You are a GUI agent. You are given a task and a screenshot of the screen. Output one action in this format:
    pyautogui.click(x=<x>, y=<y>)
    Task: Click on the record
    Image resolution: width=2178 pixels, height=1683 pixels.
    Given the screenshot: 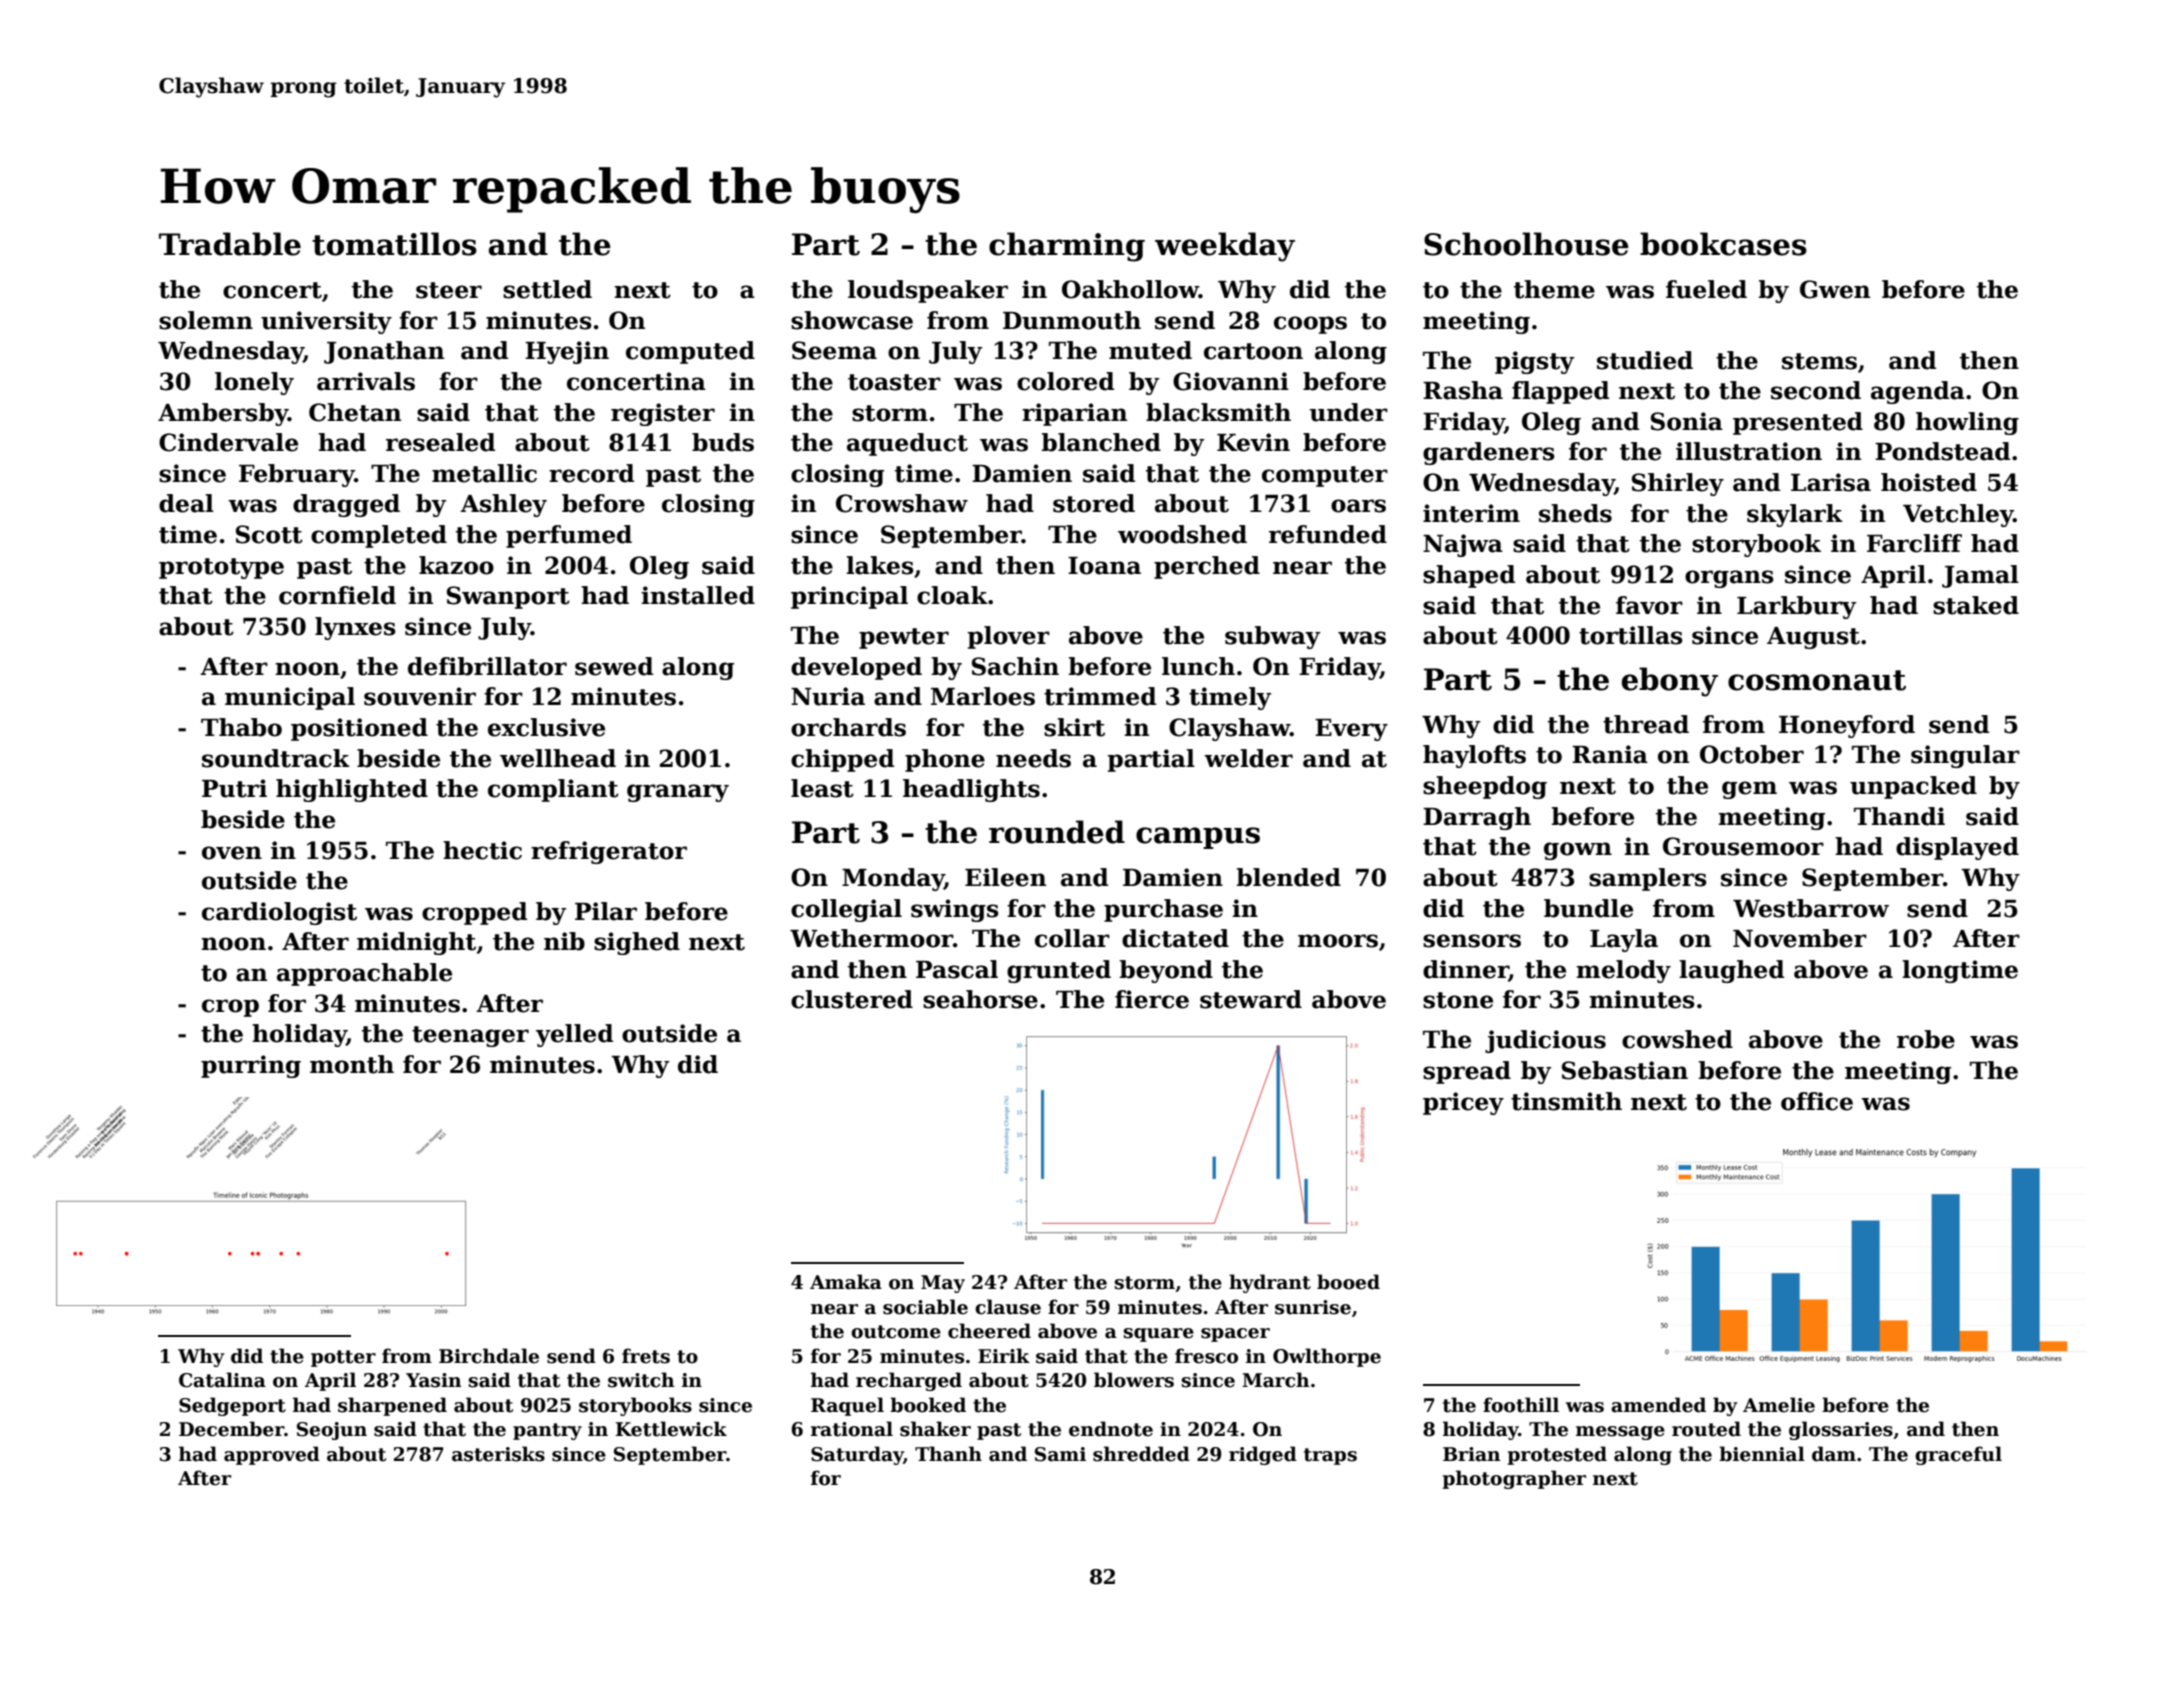 What is the action you would take?
    pyautogui.click(x=591, y=473)
